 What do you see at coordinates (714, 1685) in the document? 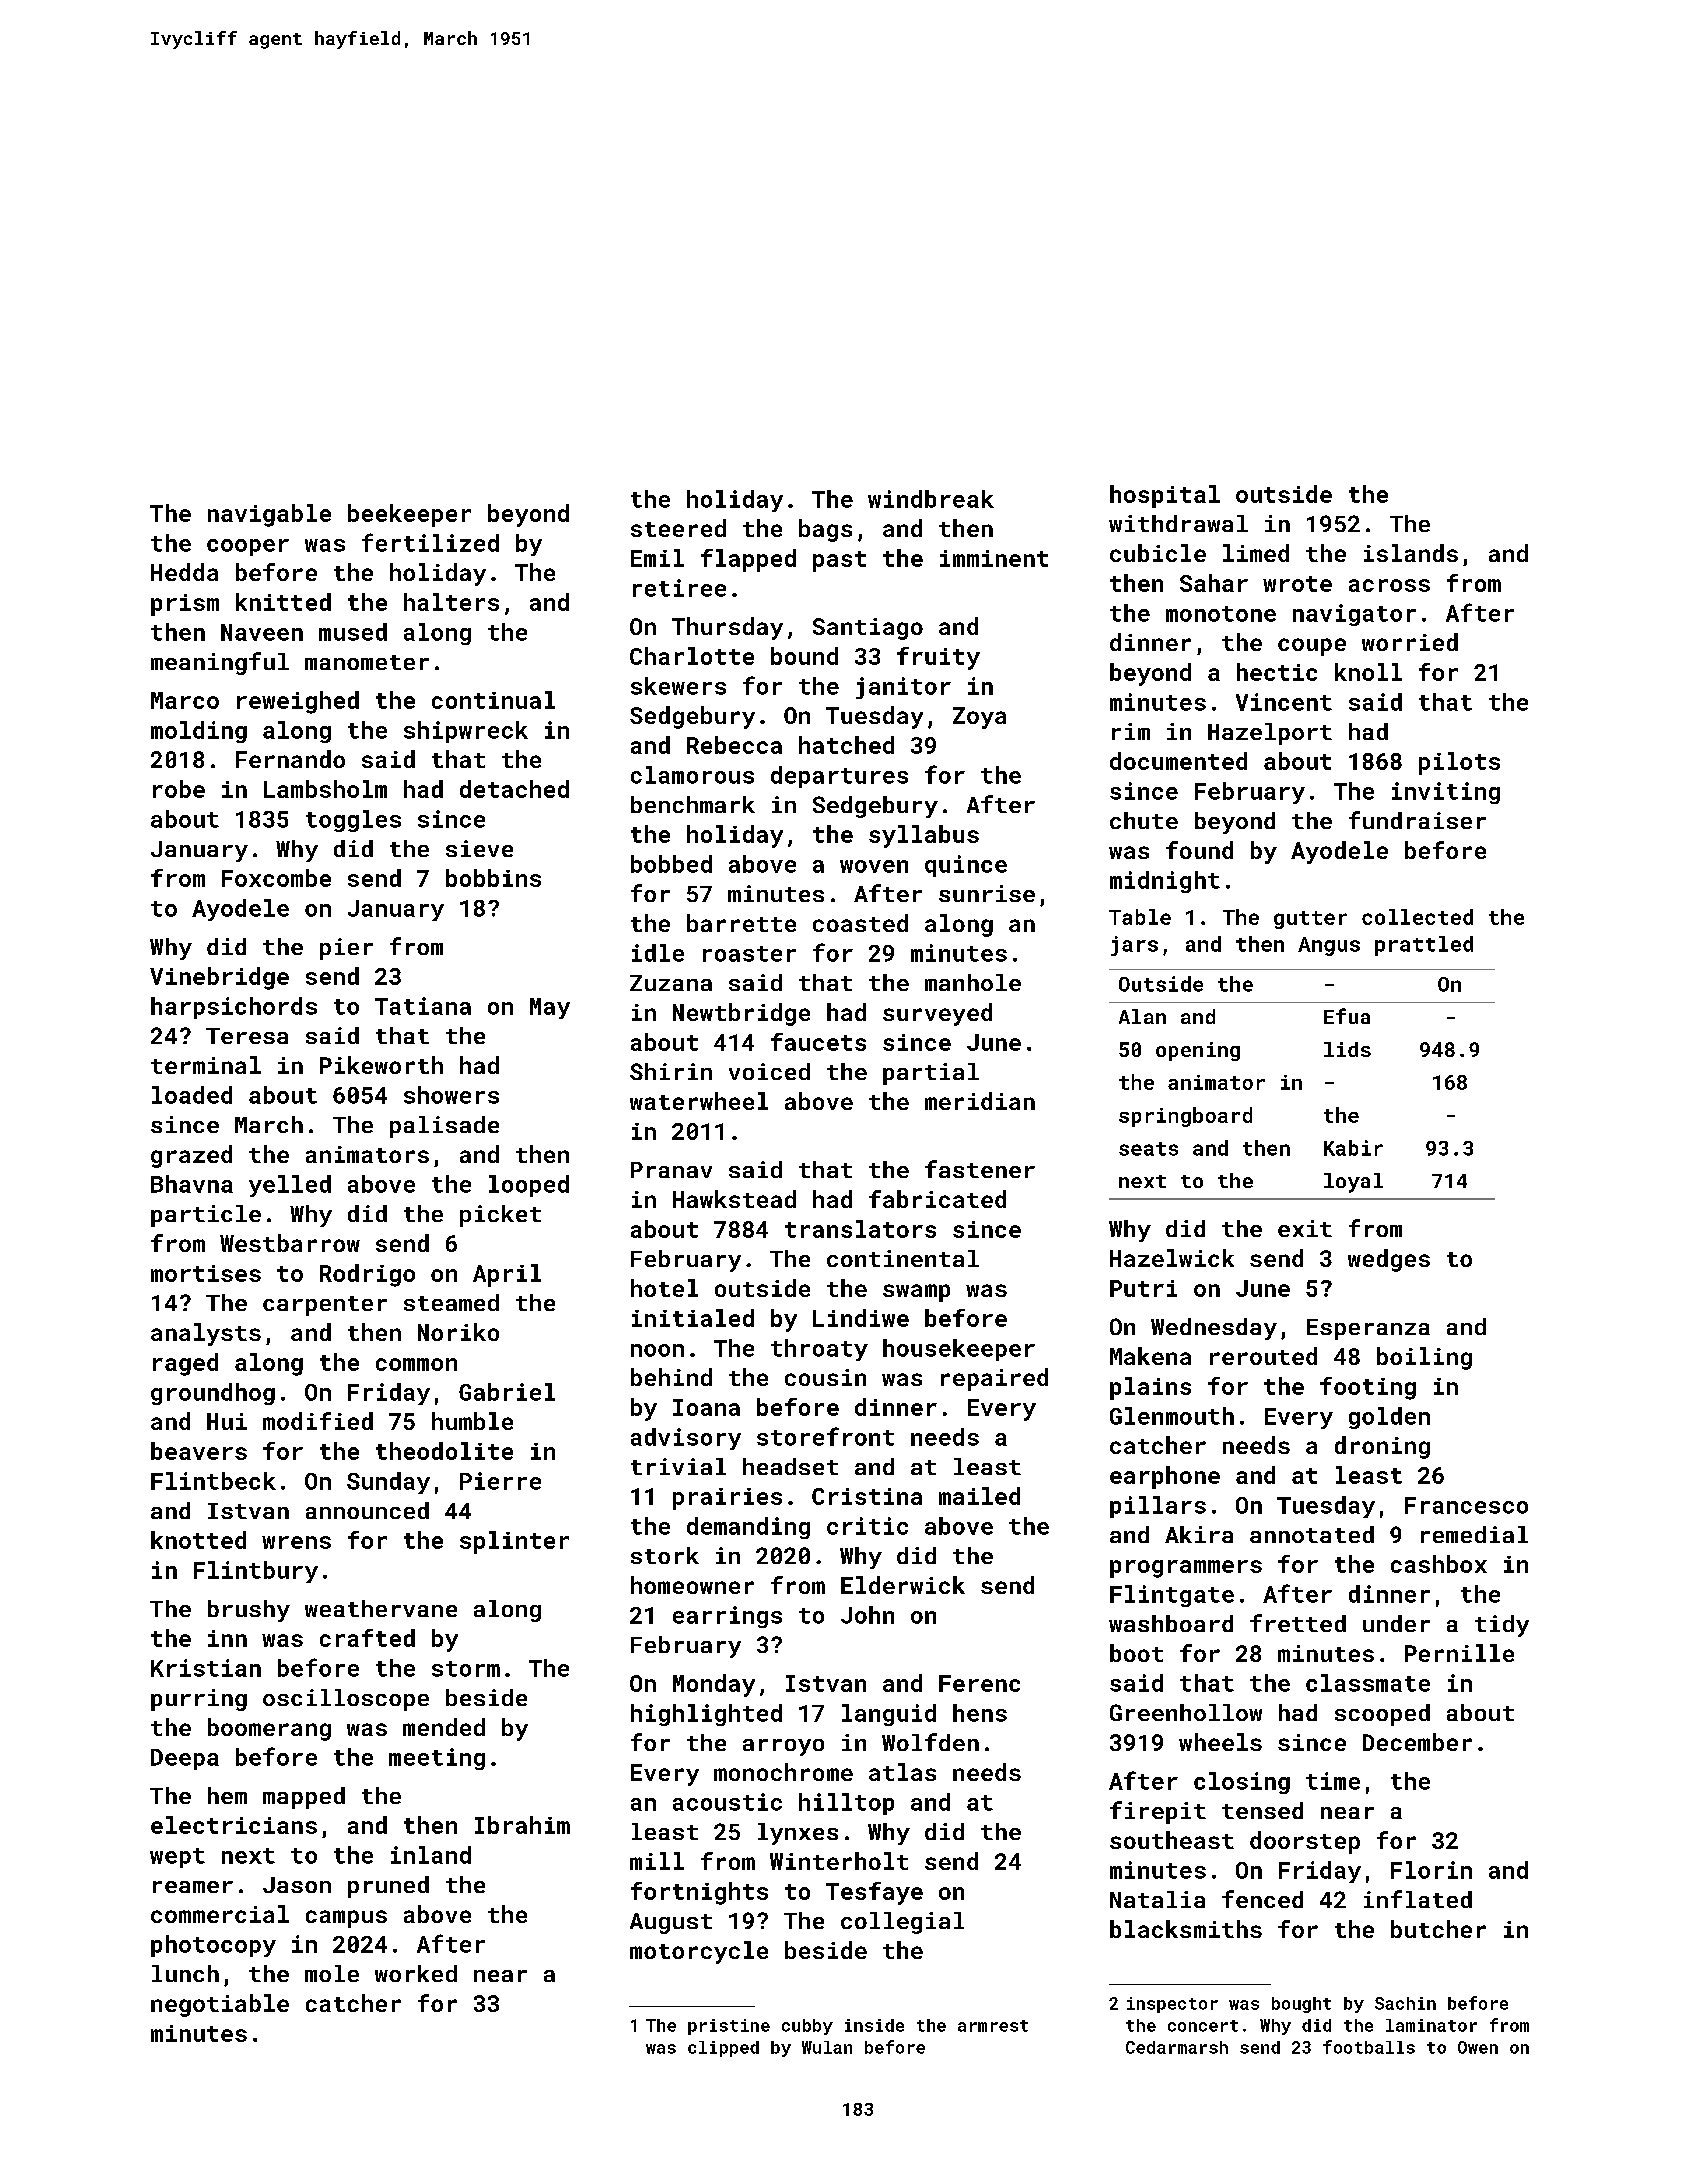
I see `Monday` at bounding box center [714, 1685].
